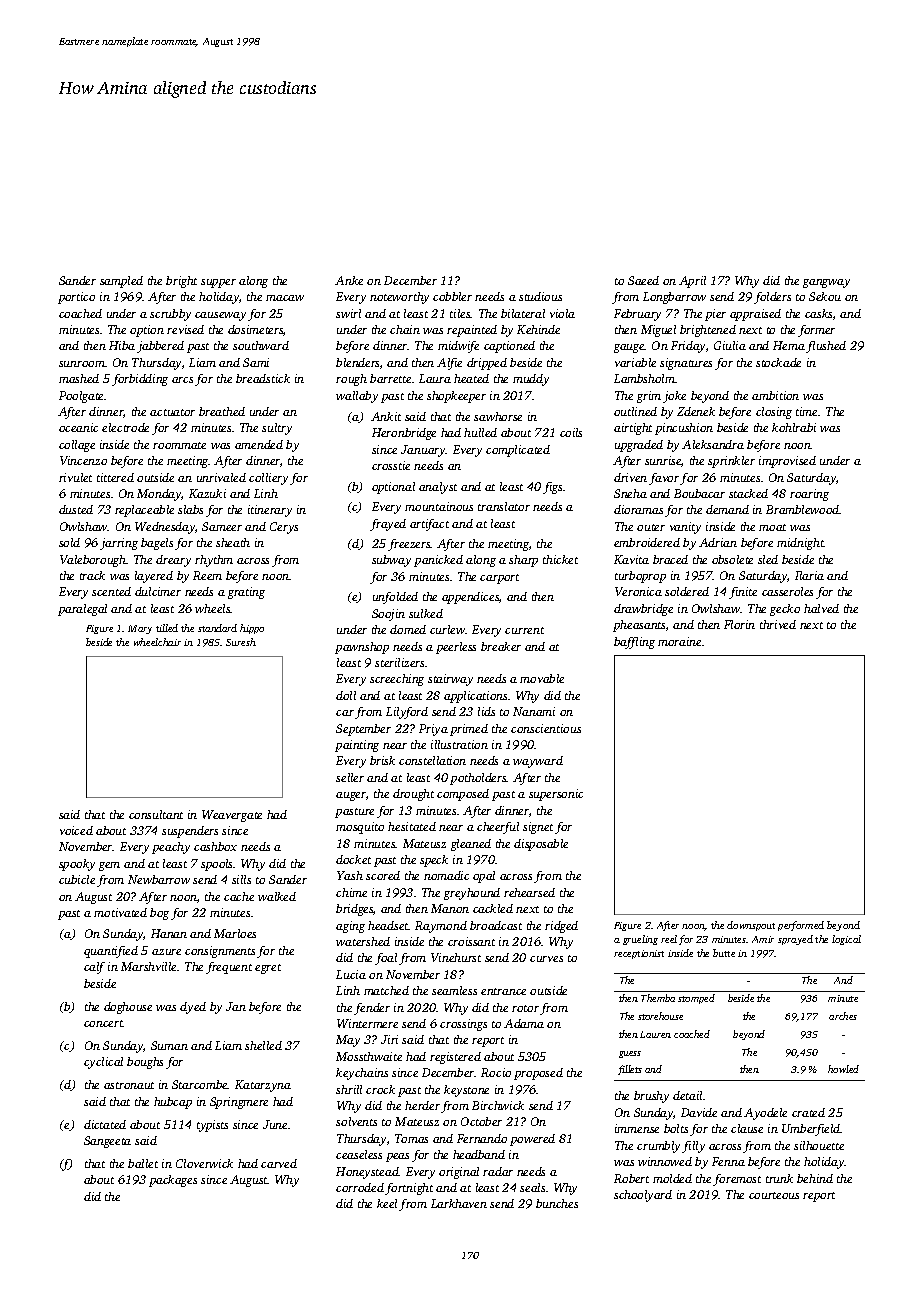 The image size is (924, 1308). Describe the element at coordinates (524, 630) in the screenshot. I see `current` at that location.
